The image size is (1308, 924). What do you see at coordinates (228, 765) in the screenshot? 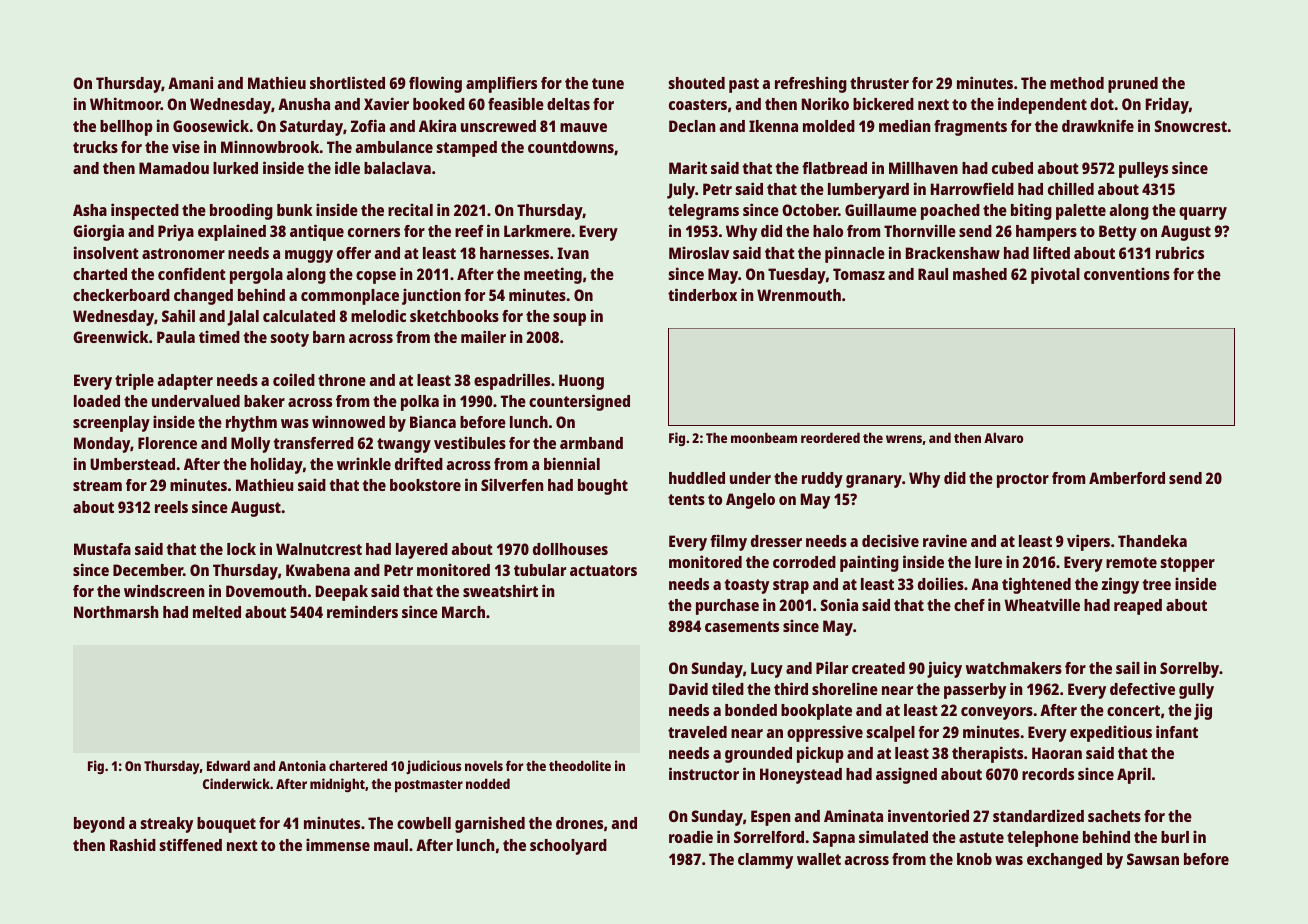
I see `Edward` at bounding box center [228, 765].
